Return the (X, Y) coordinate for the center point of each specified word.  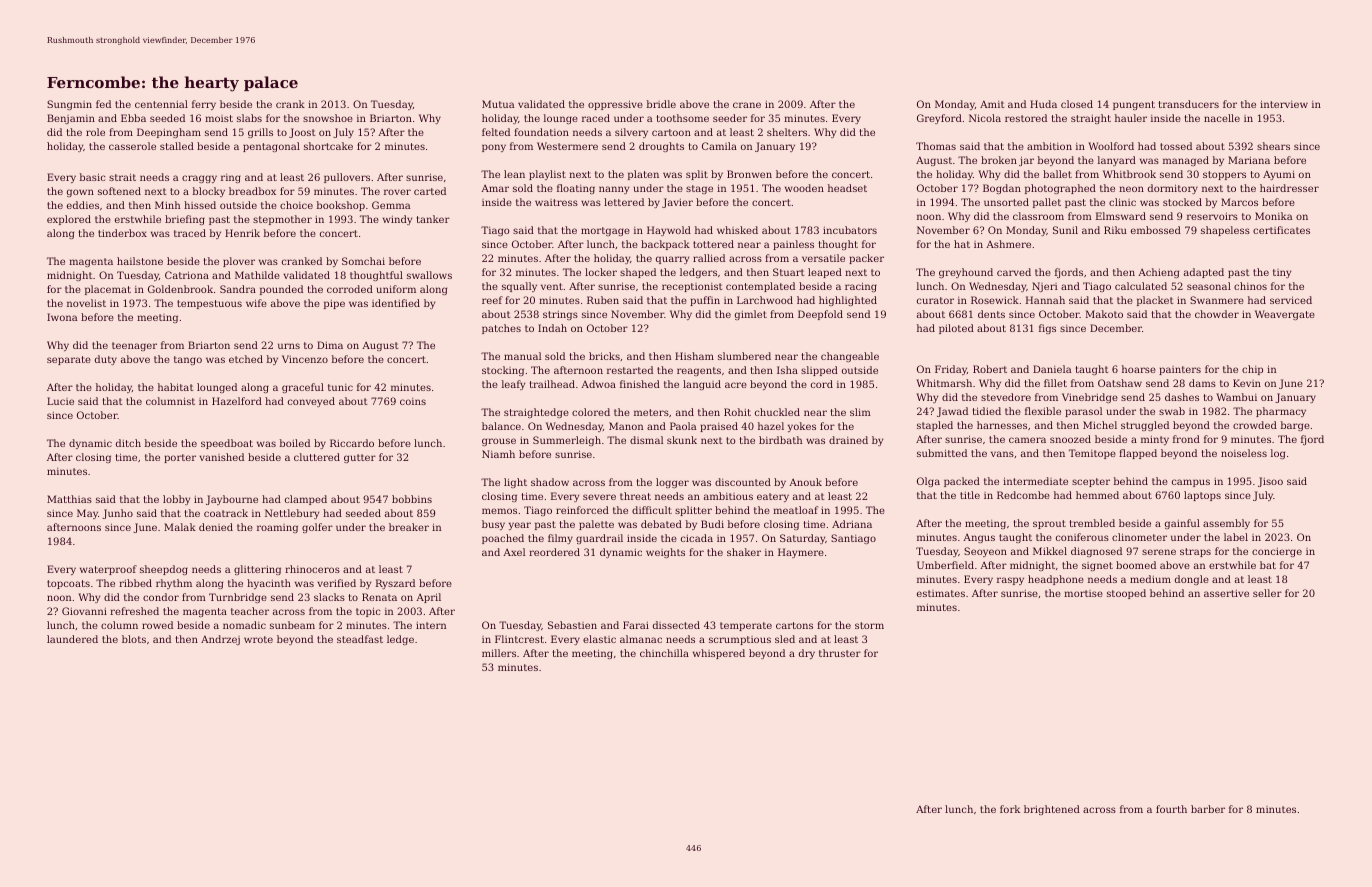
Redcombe (1023, 495)
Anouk (805, 482)
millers (499, 653)
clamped (306, 500)
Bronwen (749, 174)
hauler (1131, 118)
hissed (200, 205)
